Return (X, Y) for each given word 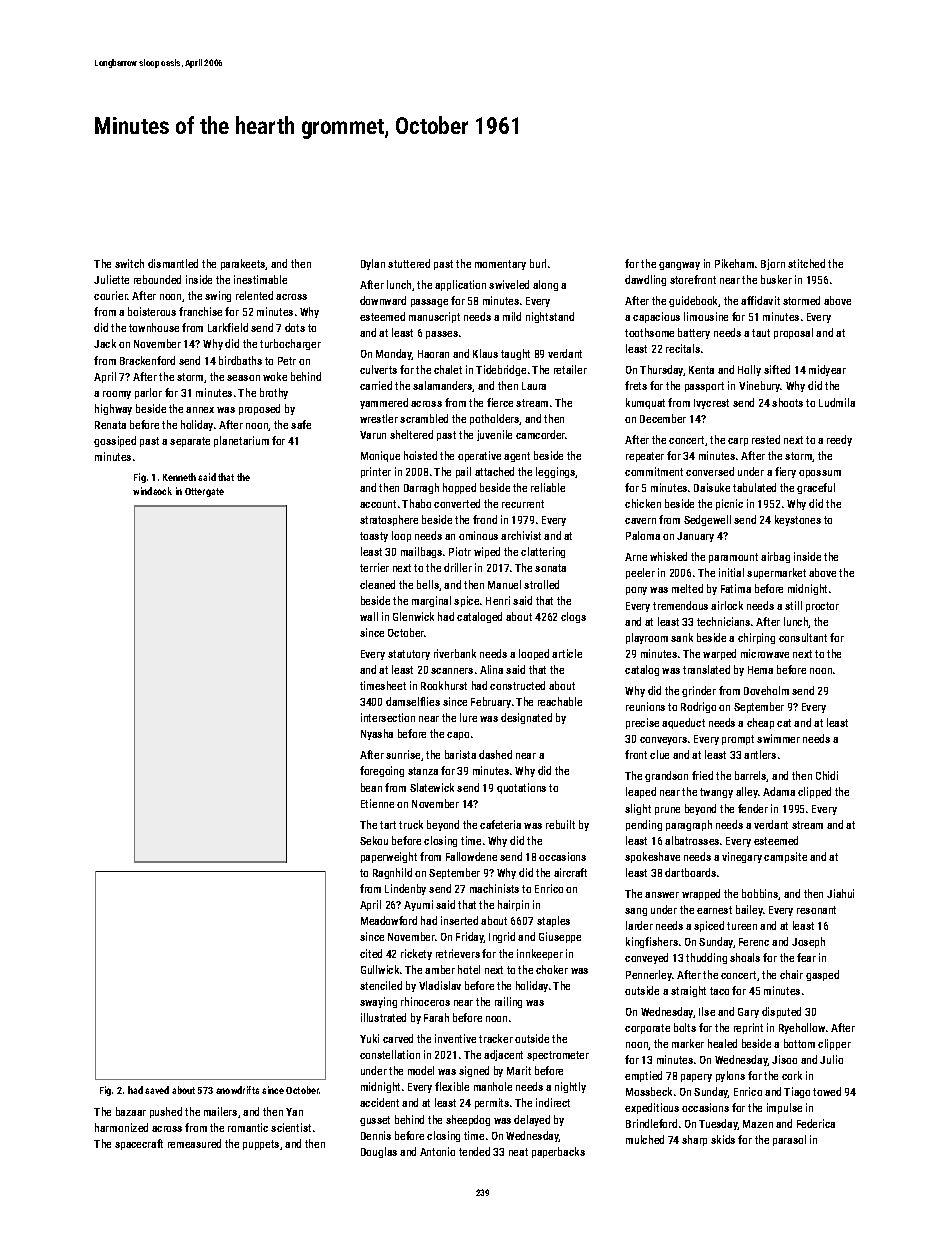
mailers (220, 1111)
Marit (519, 1070)
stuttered (409, 263)
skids (723, 1139)
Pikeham (734, 263)
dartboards (690, 872)
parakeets (243, 264)
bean (371, 787)
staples (553, 921)
